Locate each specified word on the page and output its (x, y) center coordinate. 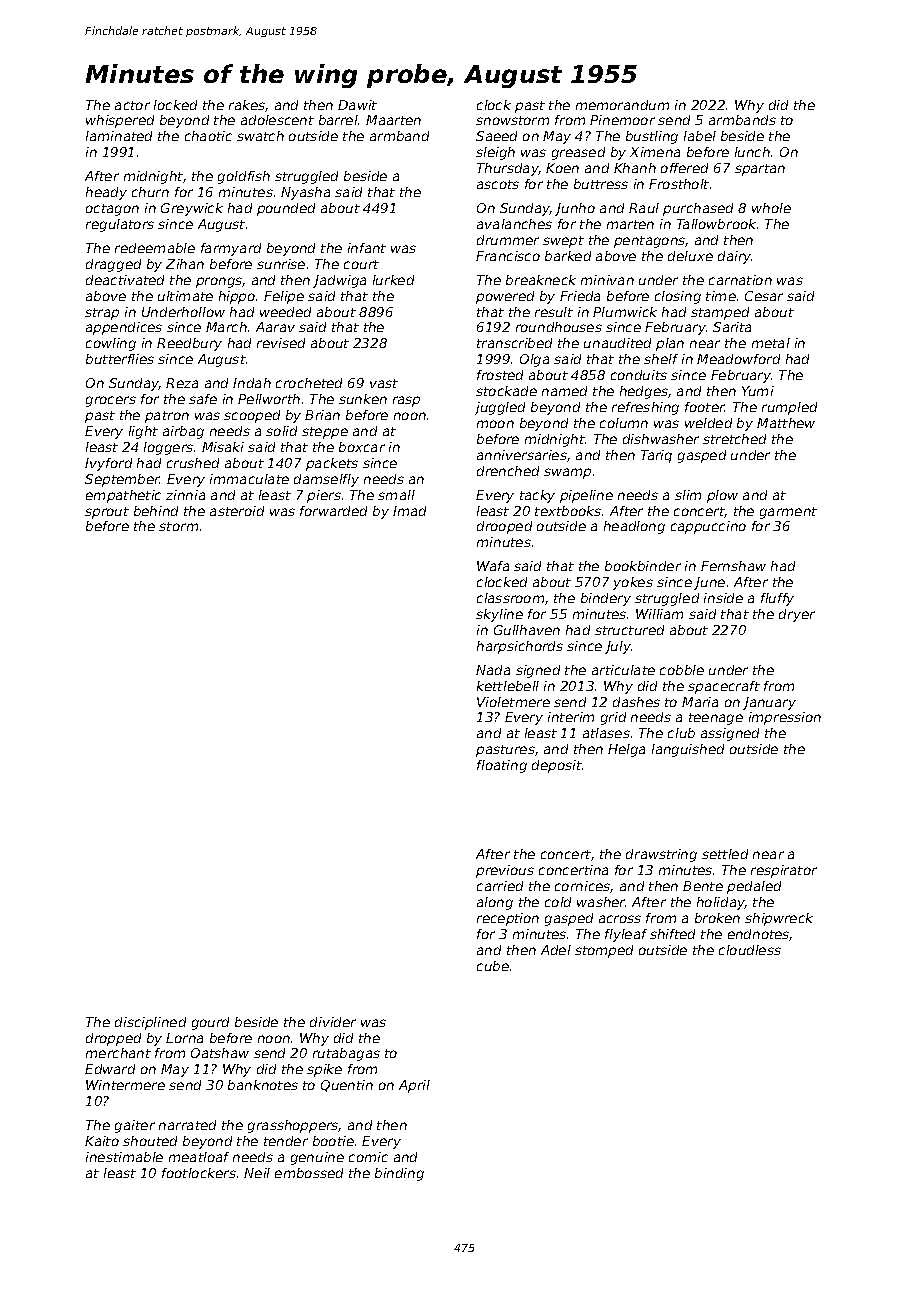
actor (132, 105)
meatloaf (199, 1157)
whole (771, 208)
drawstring (661, 855)
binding (399, 1174)
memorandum (622, 105)
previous (505, 871)
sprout (107, 513)
